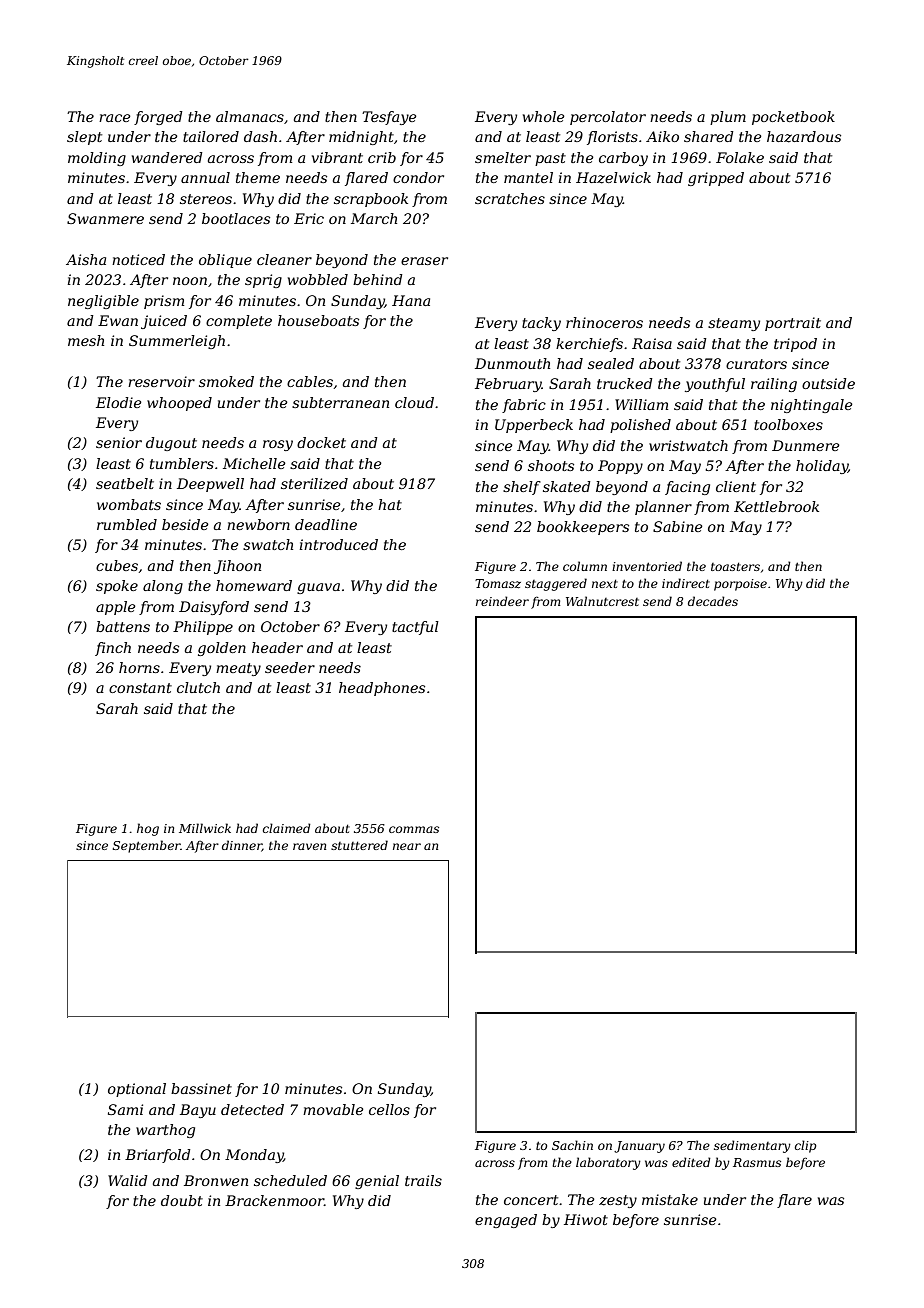 Image resolution: width=924 pixels, height=1308 pixels. I want to click on staggered, so click(556, 584).
